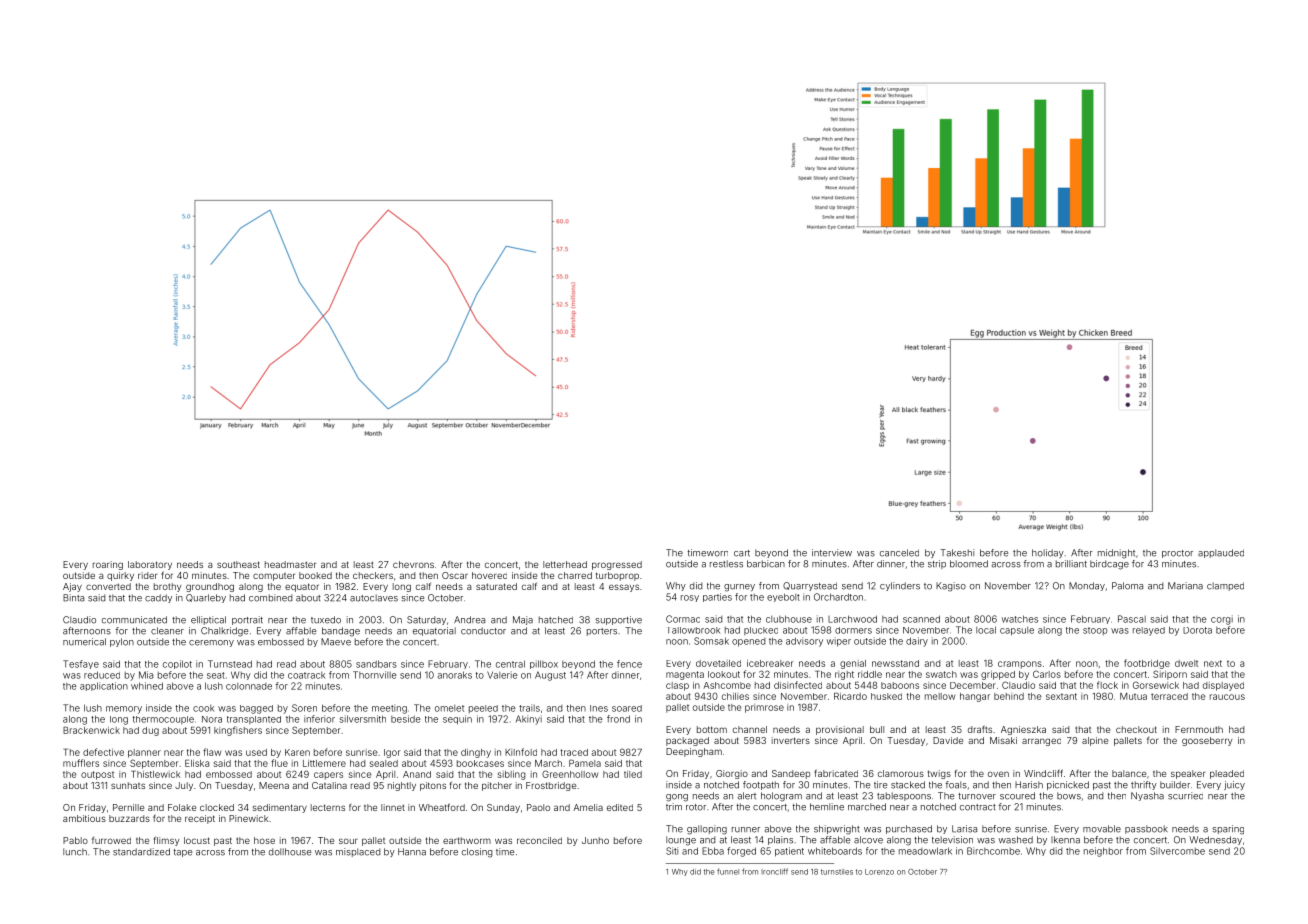  I want to click on funnel, so click(728, 871).
